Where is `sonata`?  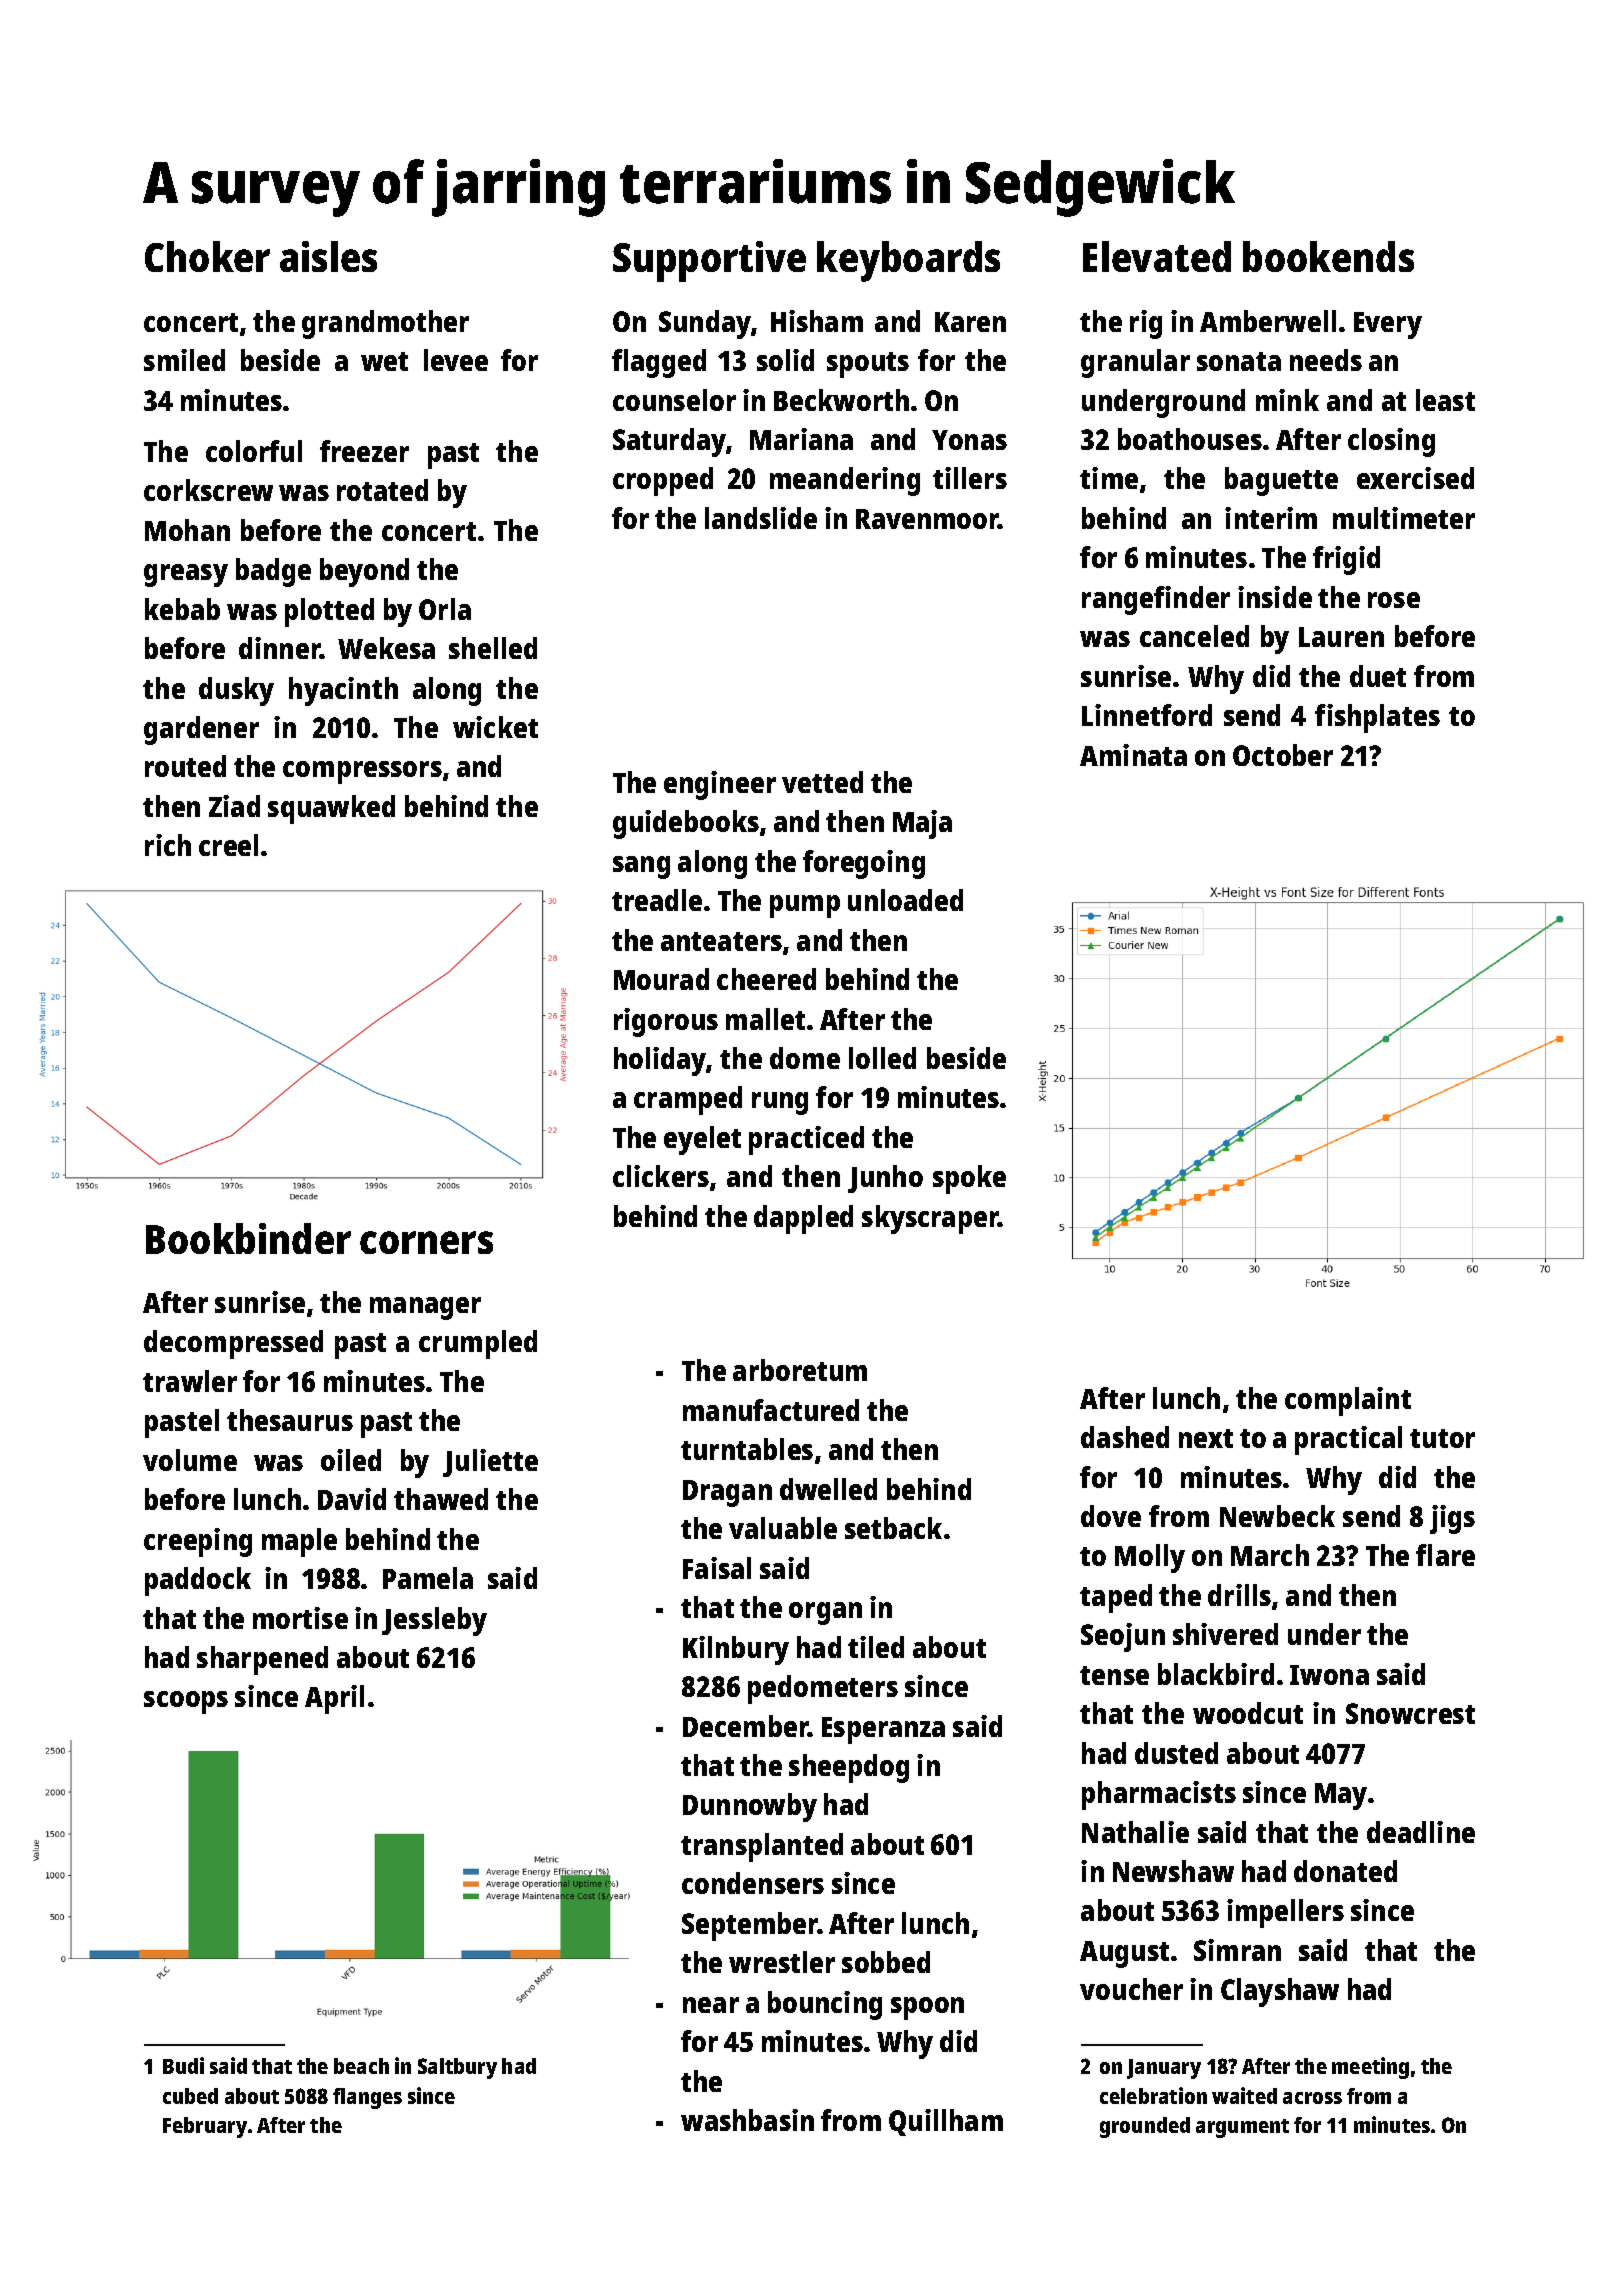
sonata is located at coordinates (1239, 361).
